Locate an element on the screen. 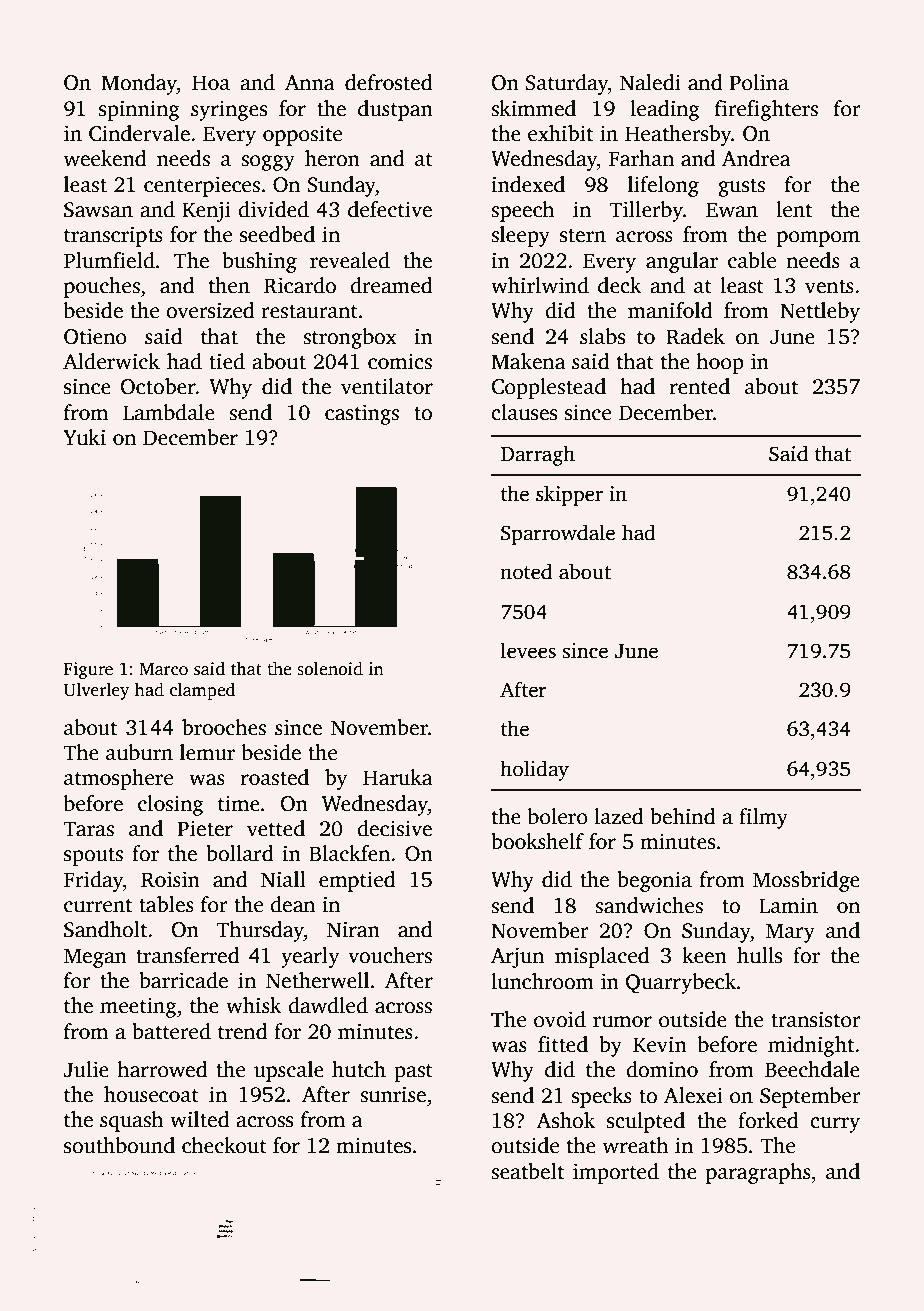 This screenshot has height=1311, width=924. southbound is located at coordinates (119, 1145).
